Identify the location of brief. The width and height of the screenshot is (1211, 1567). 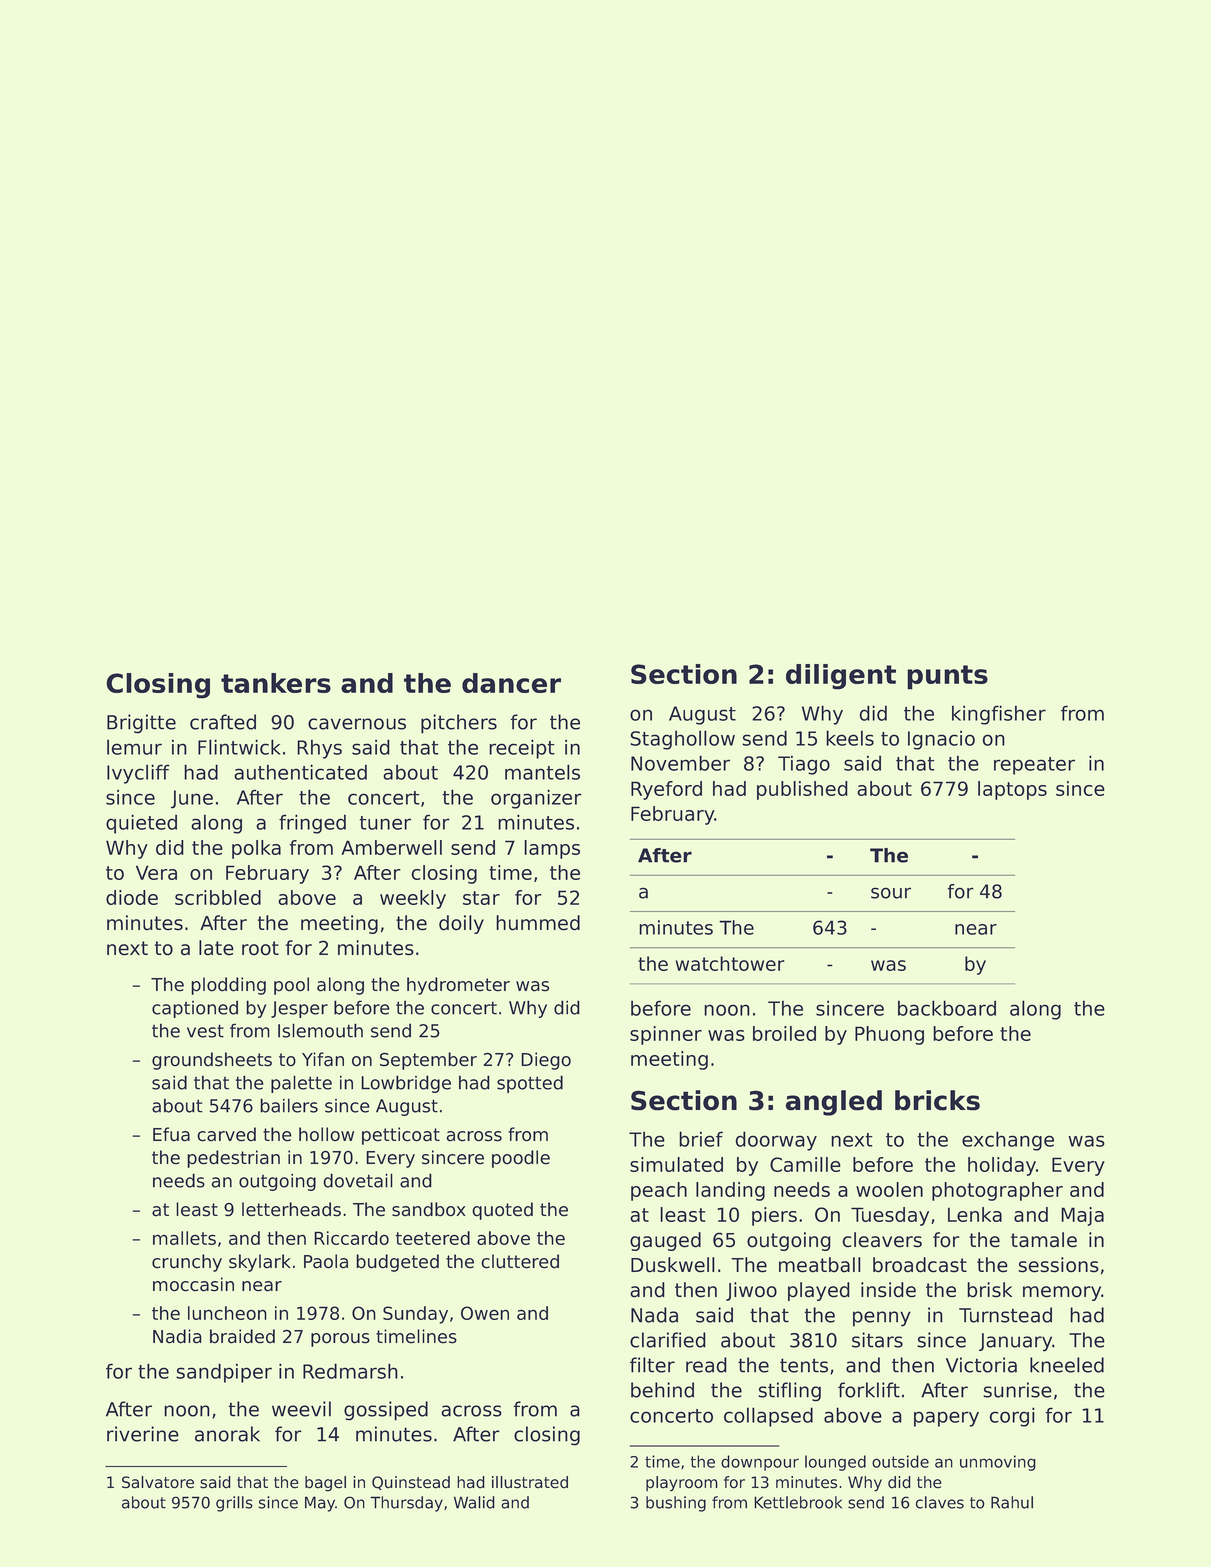
(701, 1139).
